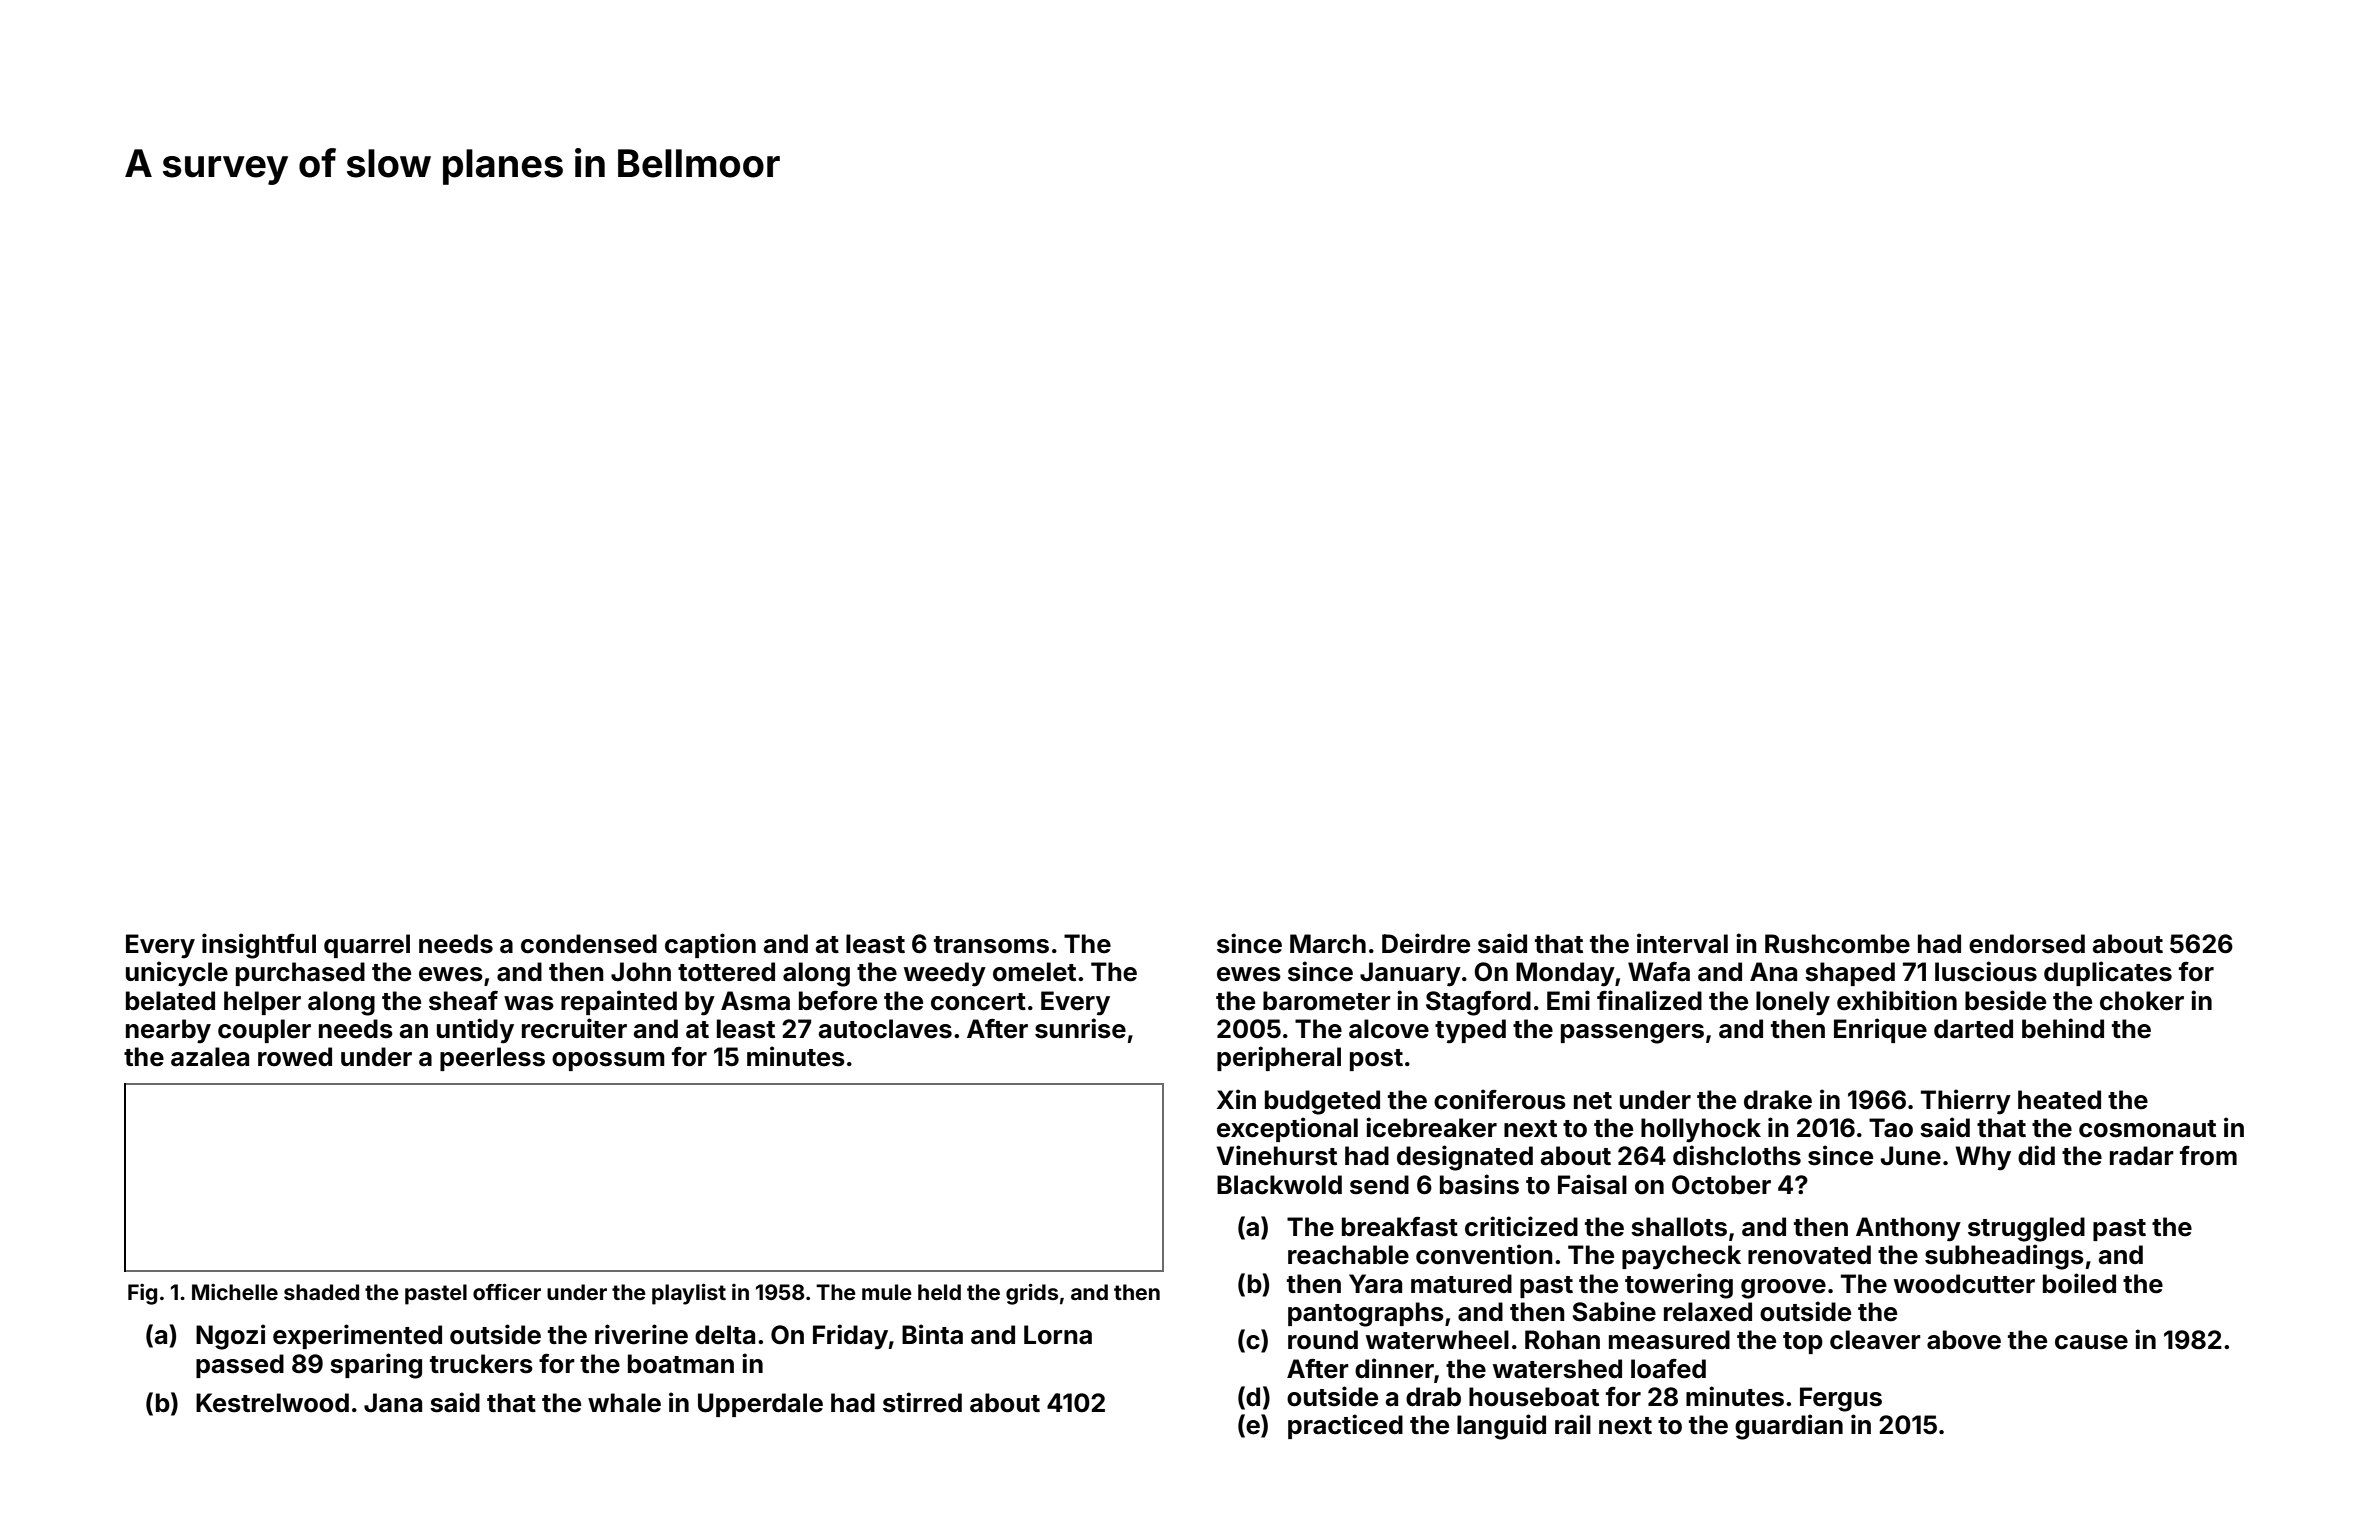 The width and height of the screenshot is (2380, 1540). What do you see at coordinates (1501, 1427) in the screenshot?
I see `languid` at bounding box center [1501, 1427].
